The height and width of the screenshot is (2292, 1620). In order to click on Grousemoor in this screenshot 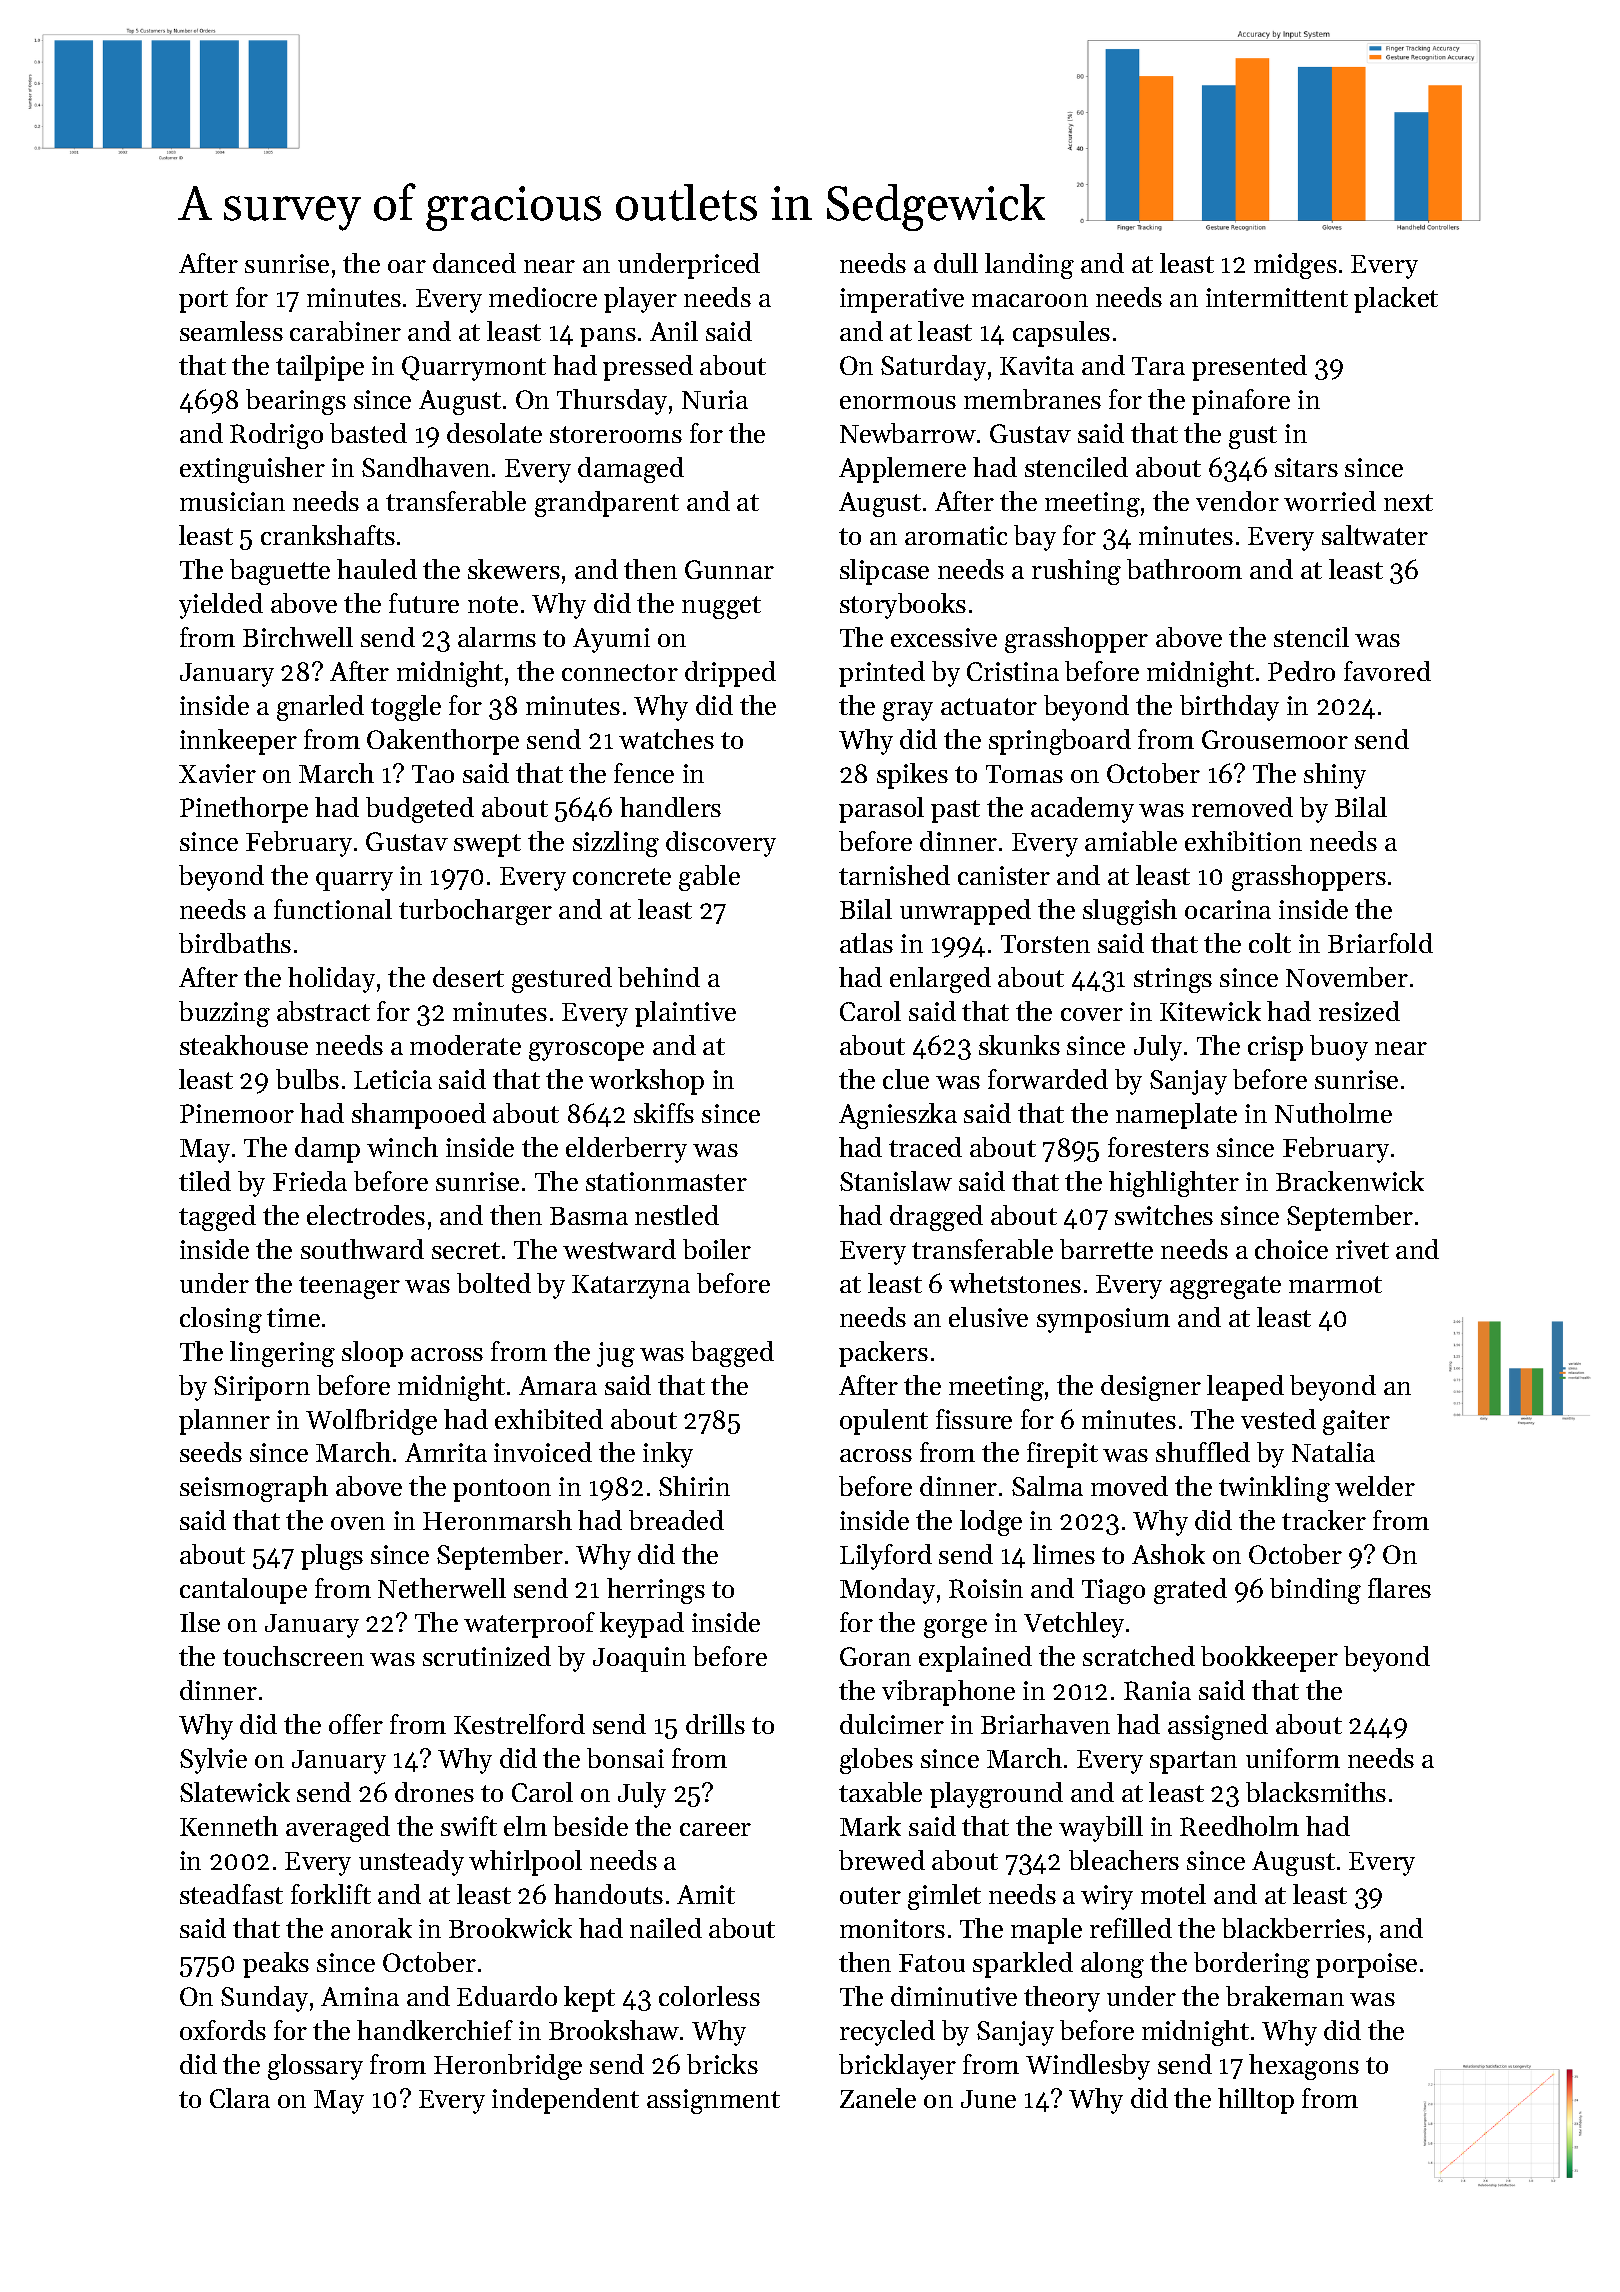, I will do `click(1275, 739)`.
